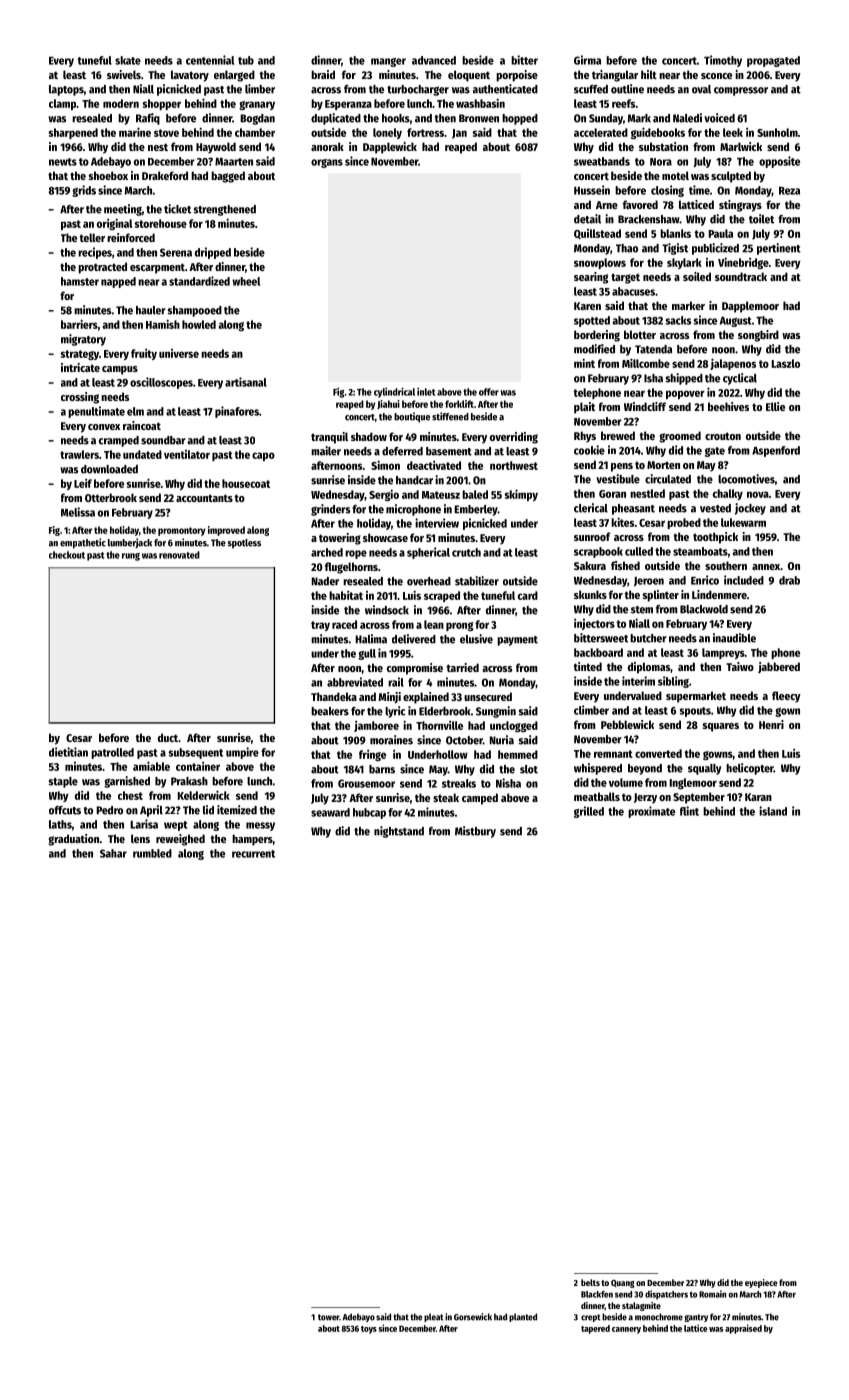 The height and width of the screenshot is (1400, 849). Describe the element at coordinates (475, 832) in the screenshot. I see `Mistbury` at that location.
